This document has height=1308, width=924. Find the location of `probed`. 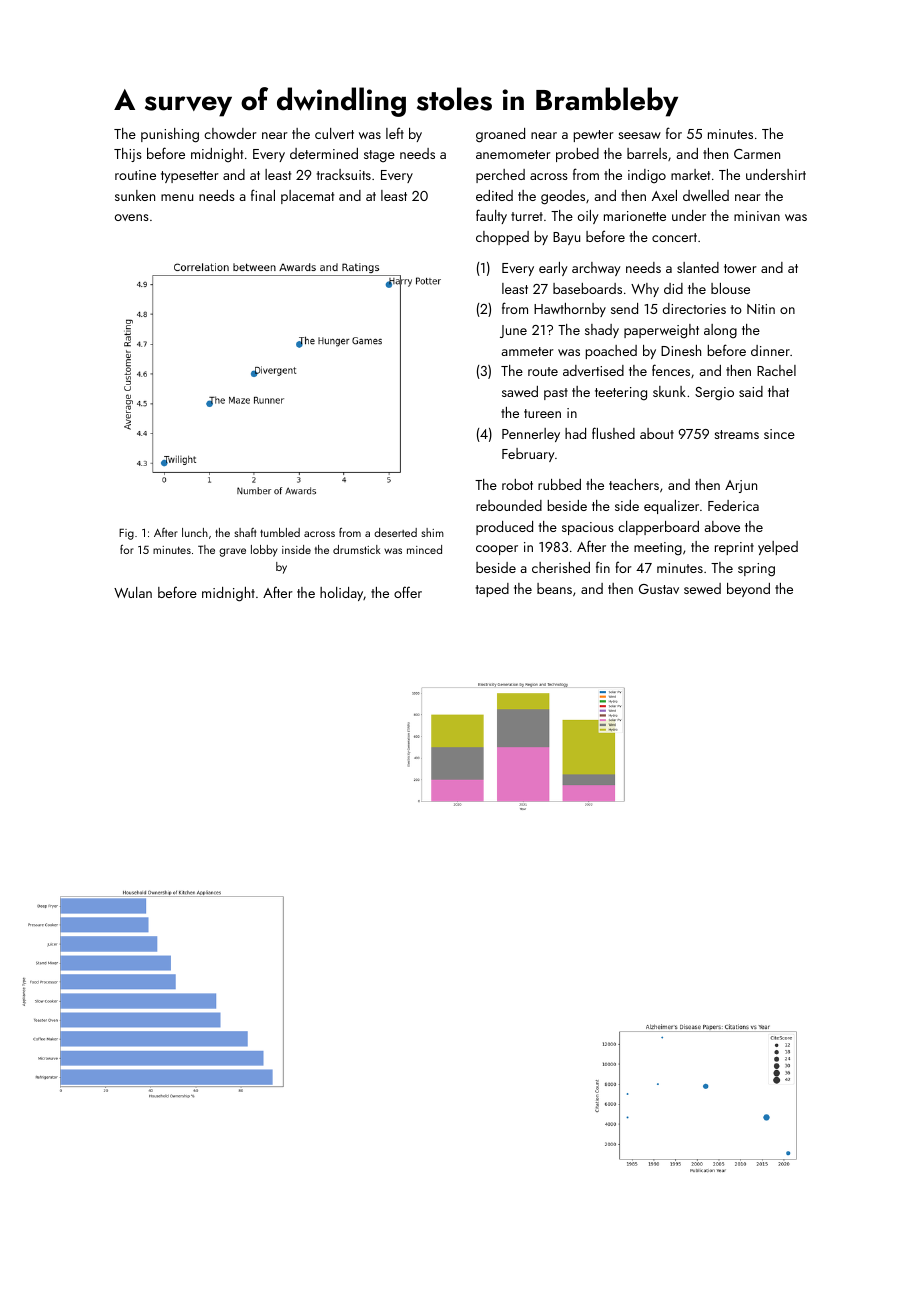

probed is located at coordinates (577, 155).
